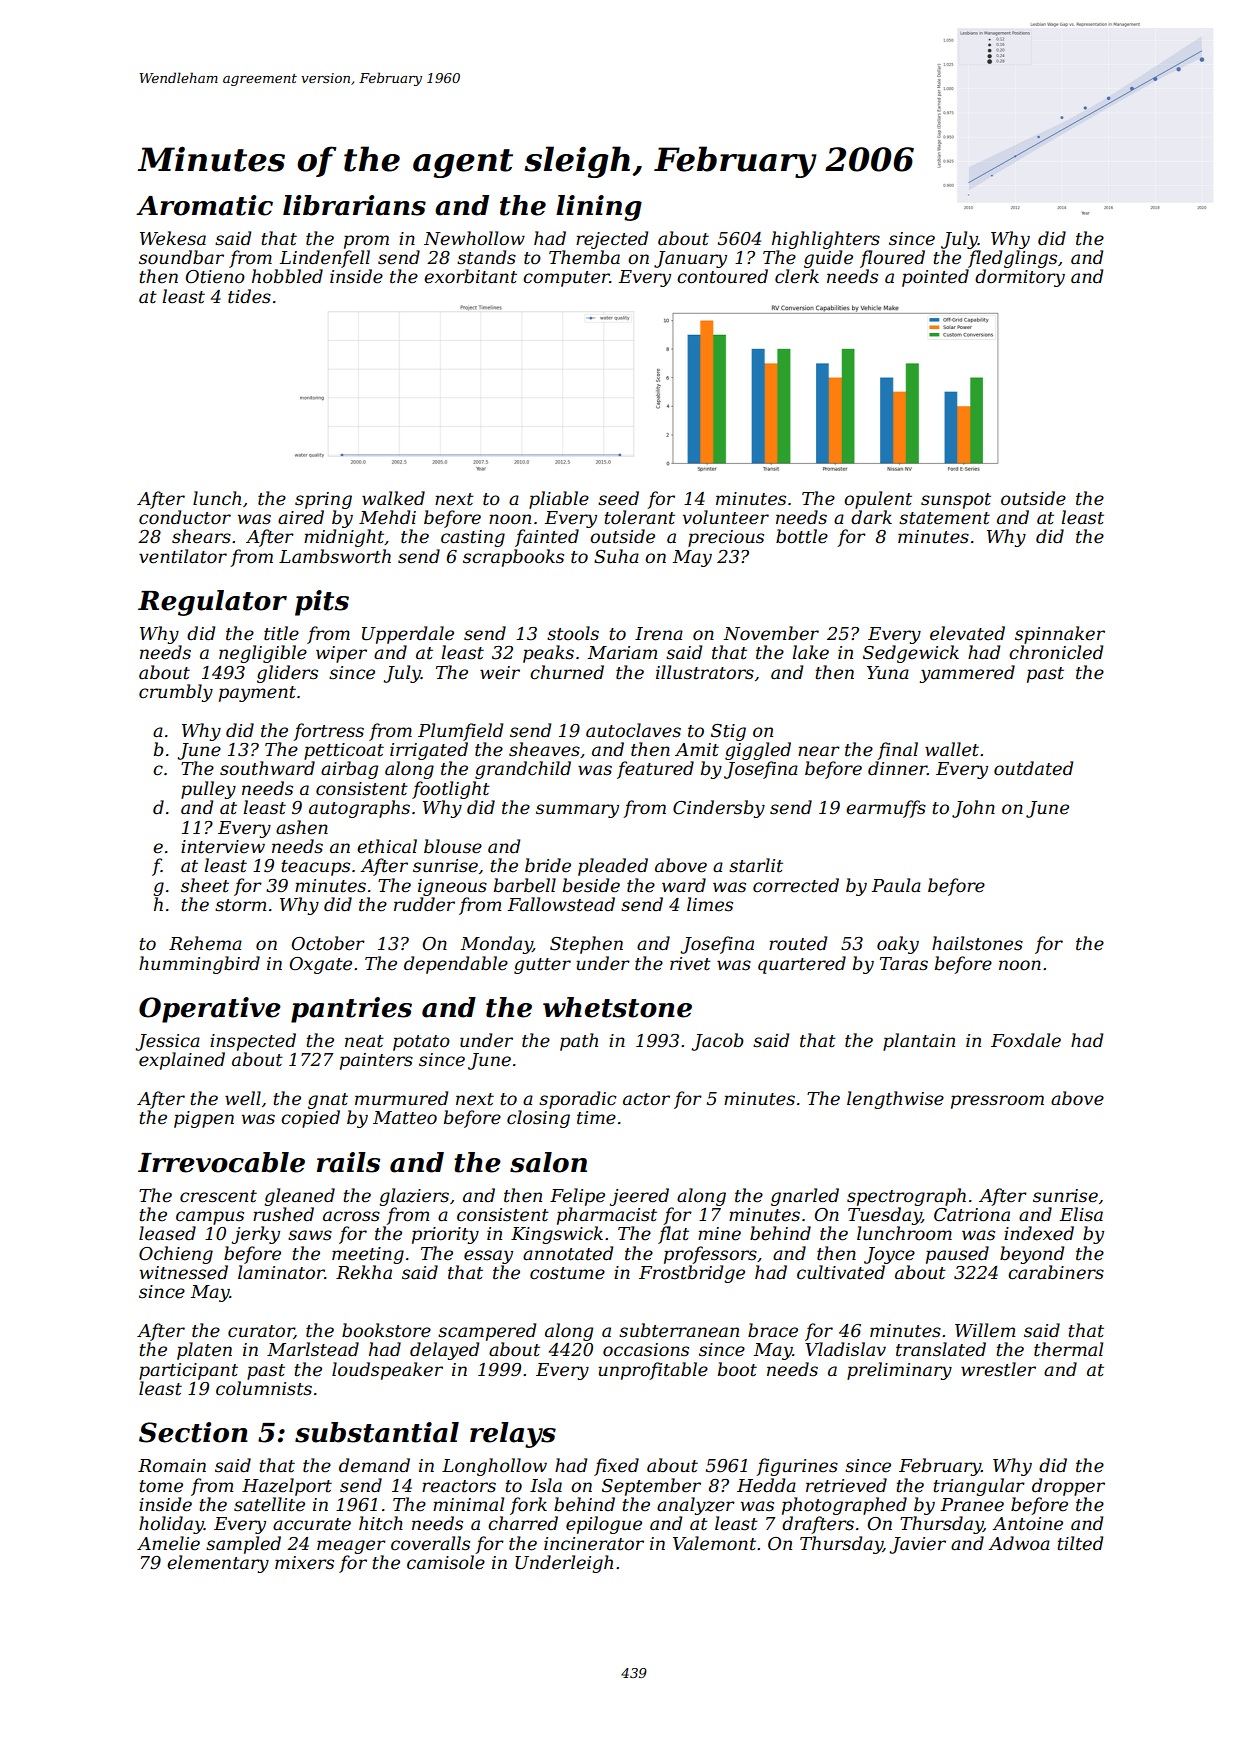 This image has width=1243, height=1759. Describe the element at coordinates (1056, 652) in the image. I see `chronicled` at that location.
